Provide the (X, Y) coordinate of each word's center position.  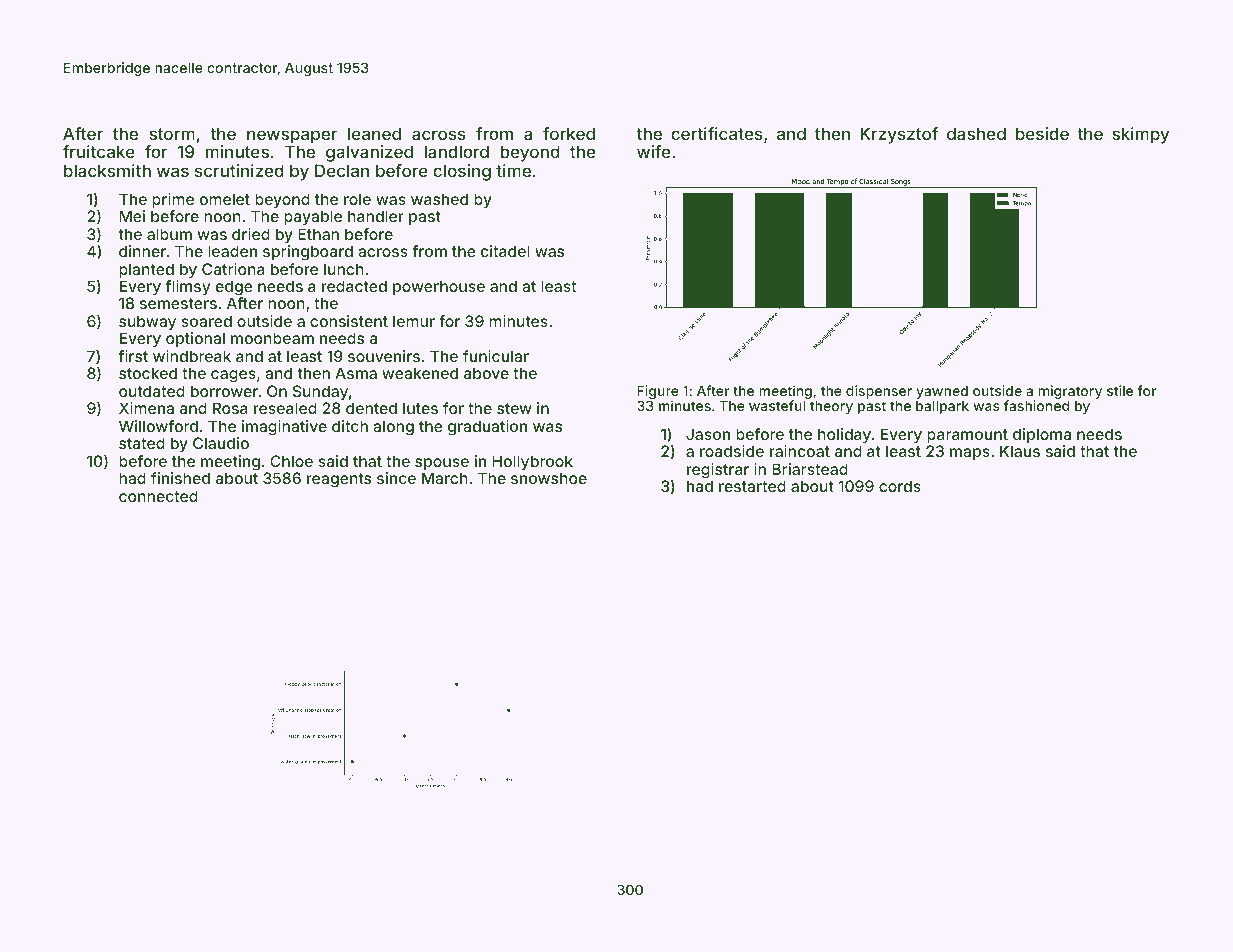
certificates (717, 133)
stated (142, 443)
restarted (752, 486)
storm (172, 134)
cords (900, 486)
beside (1042, 133)
